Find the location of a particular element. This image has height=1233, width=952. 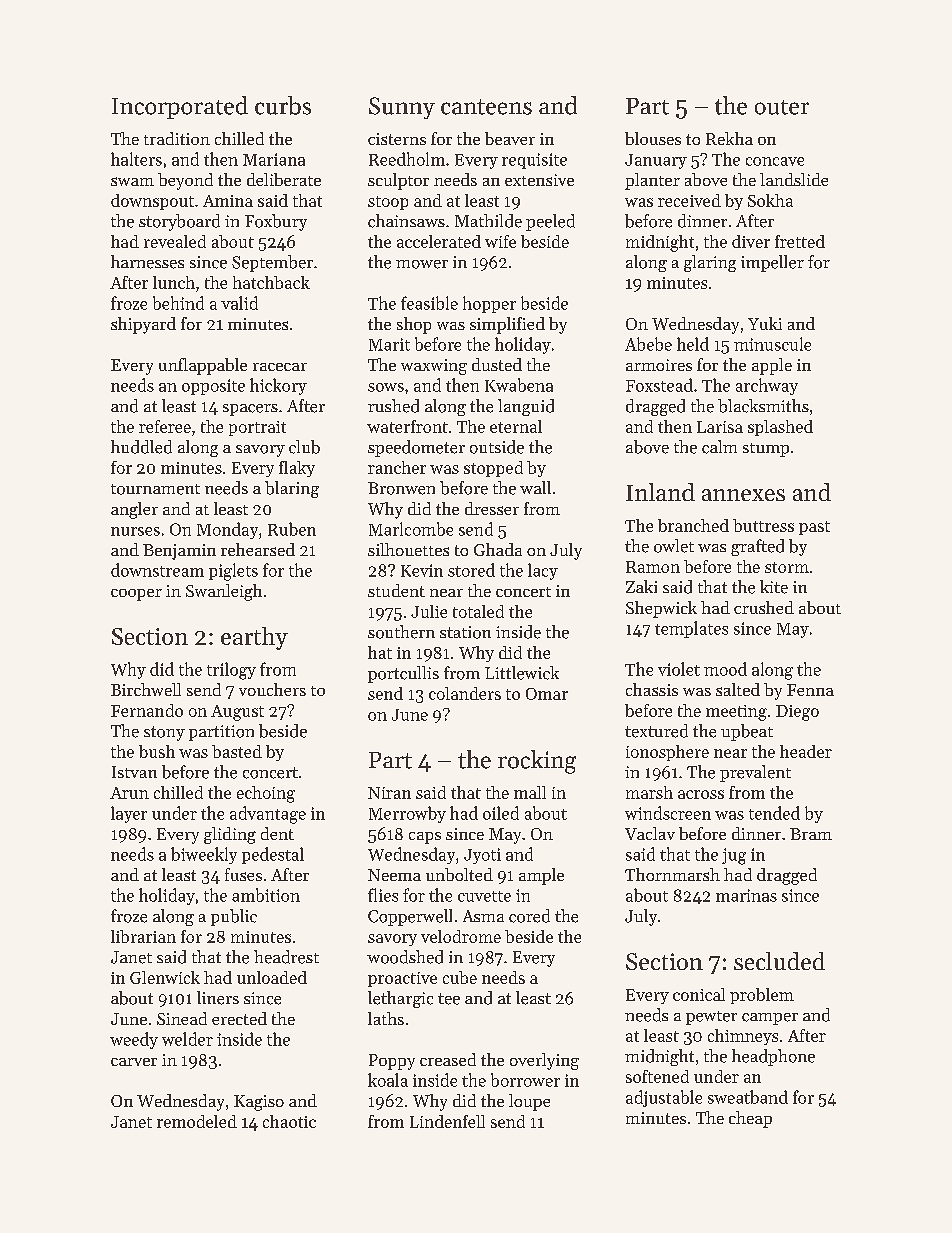

jug is located at coordinates (734, 856).
